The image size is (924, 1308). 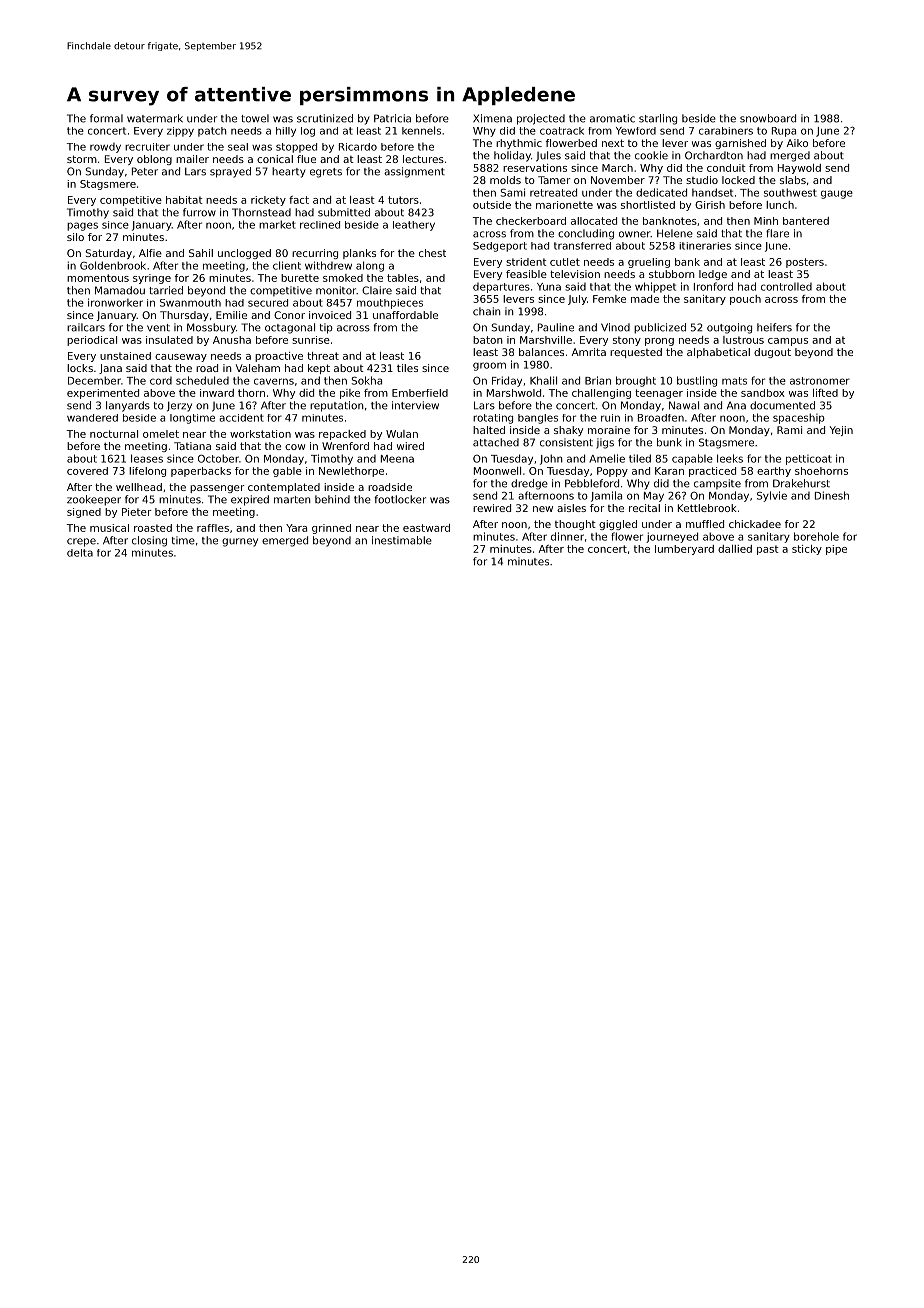 I want to click on rowdy, so click(x=105, y=148).
